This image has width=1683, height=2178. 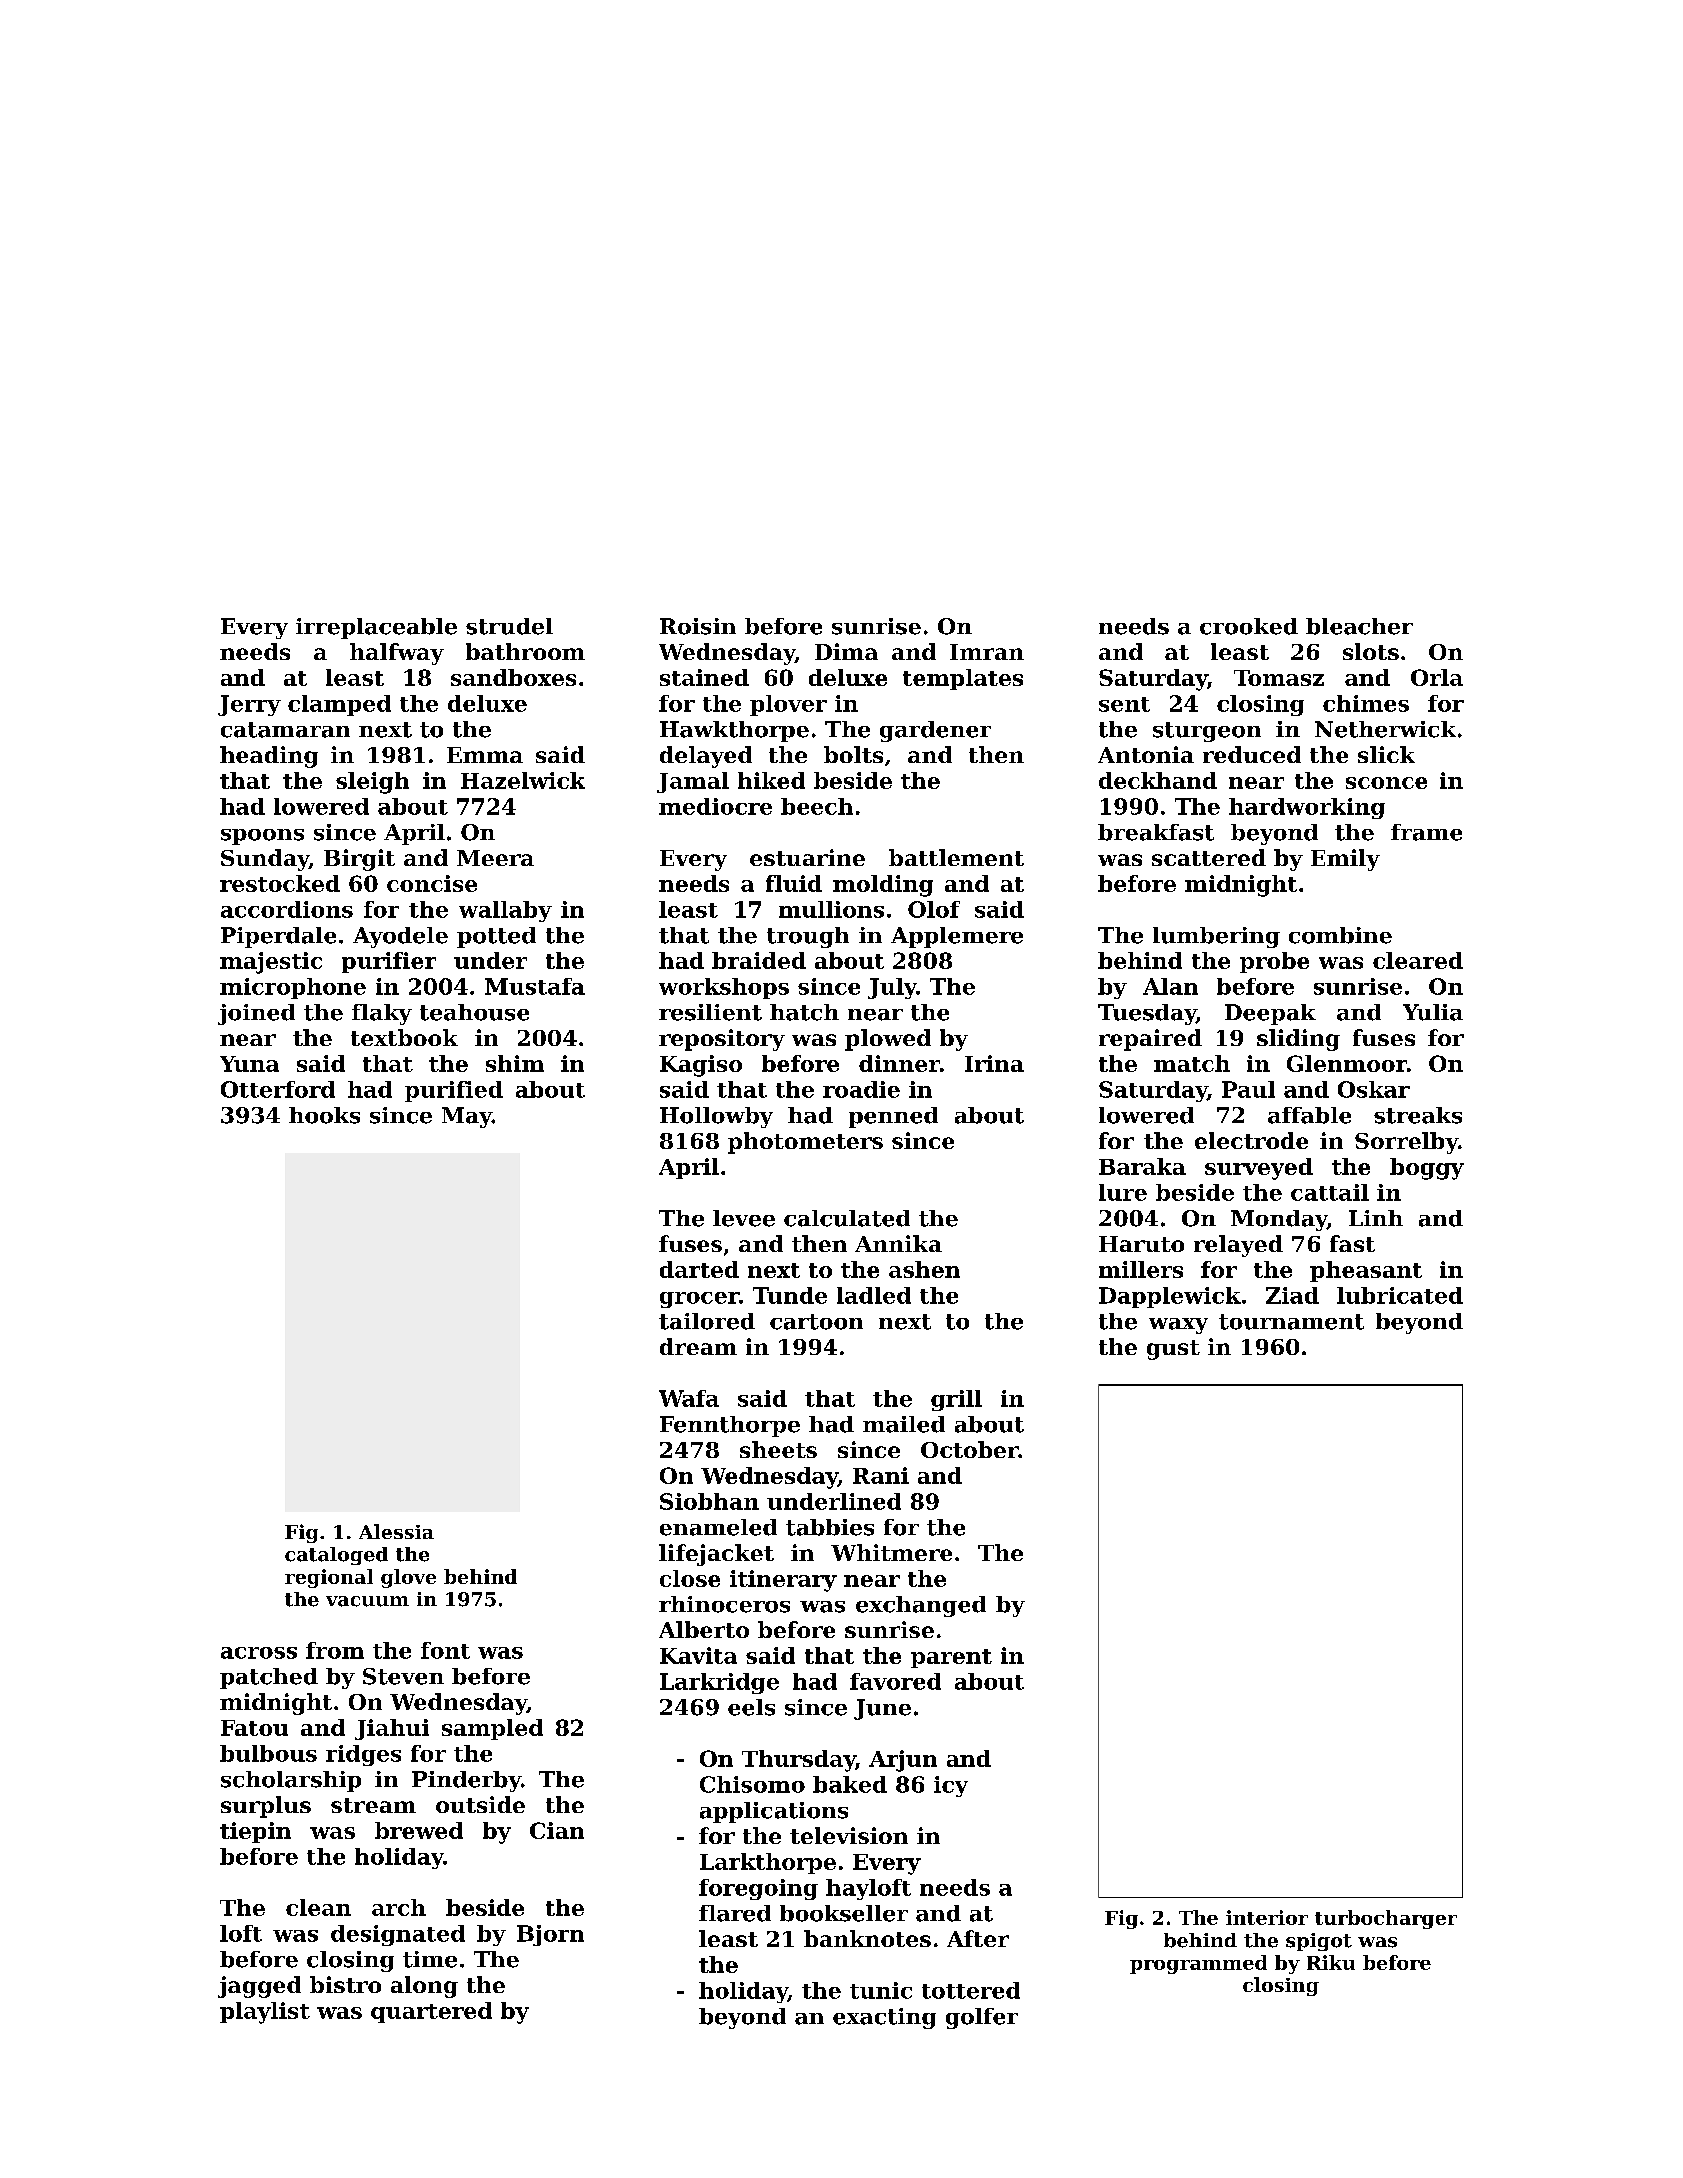 What do you see at coordinates (921, 1606) in the image?
I see `exchanged` at bounding box center [921, 1606].
